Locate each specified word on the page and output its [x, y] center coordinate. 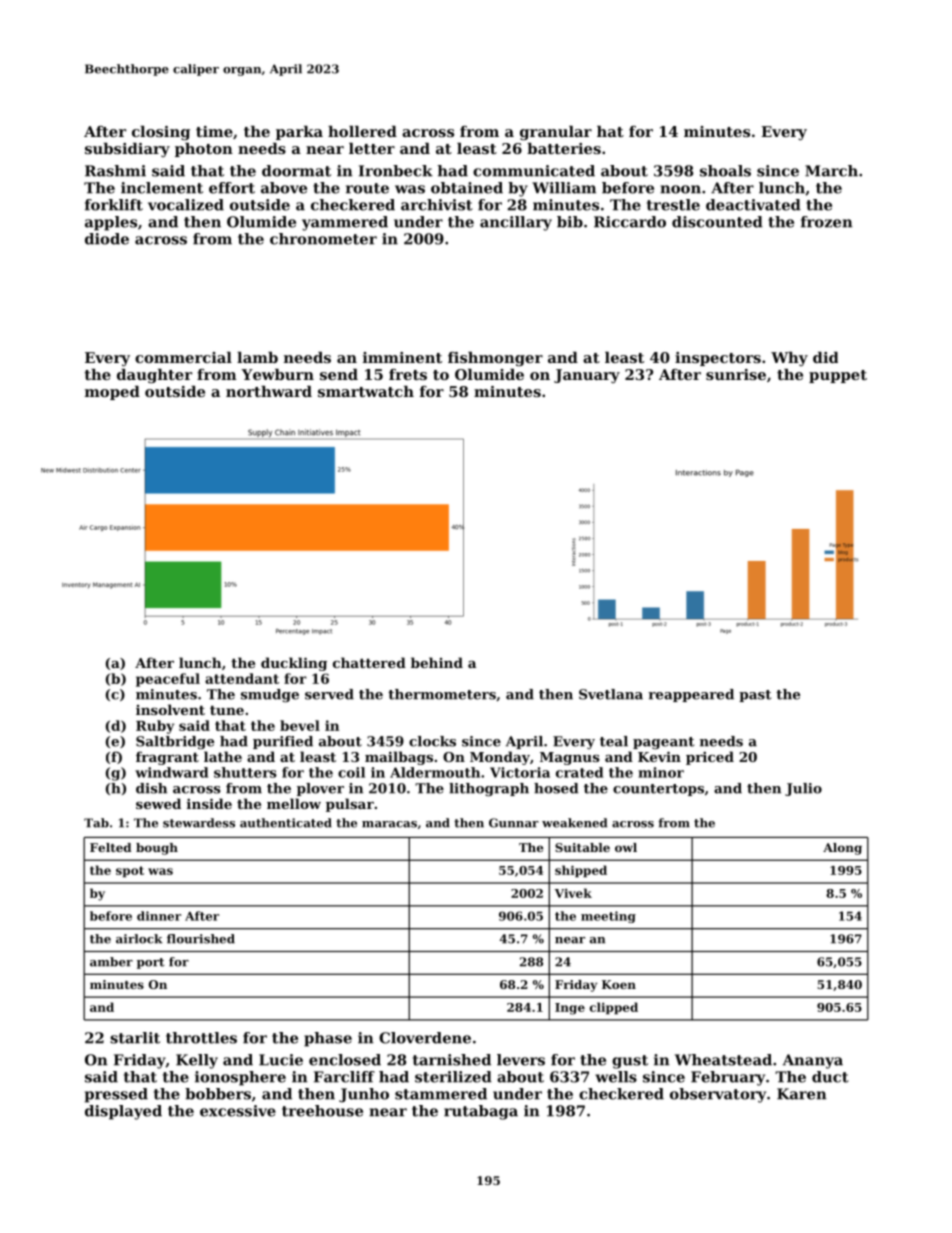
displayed [123, 1112]
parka [299, 133]
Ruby [155, 727]
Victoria [520, 772]
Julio [803, 789]
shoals [725, 171]
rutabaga [481, 1112]
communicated [534, 171]
